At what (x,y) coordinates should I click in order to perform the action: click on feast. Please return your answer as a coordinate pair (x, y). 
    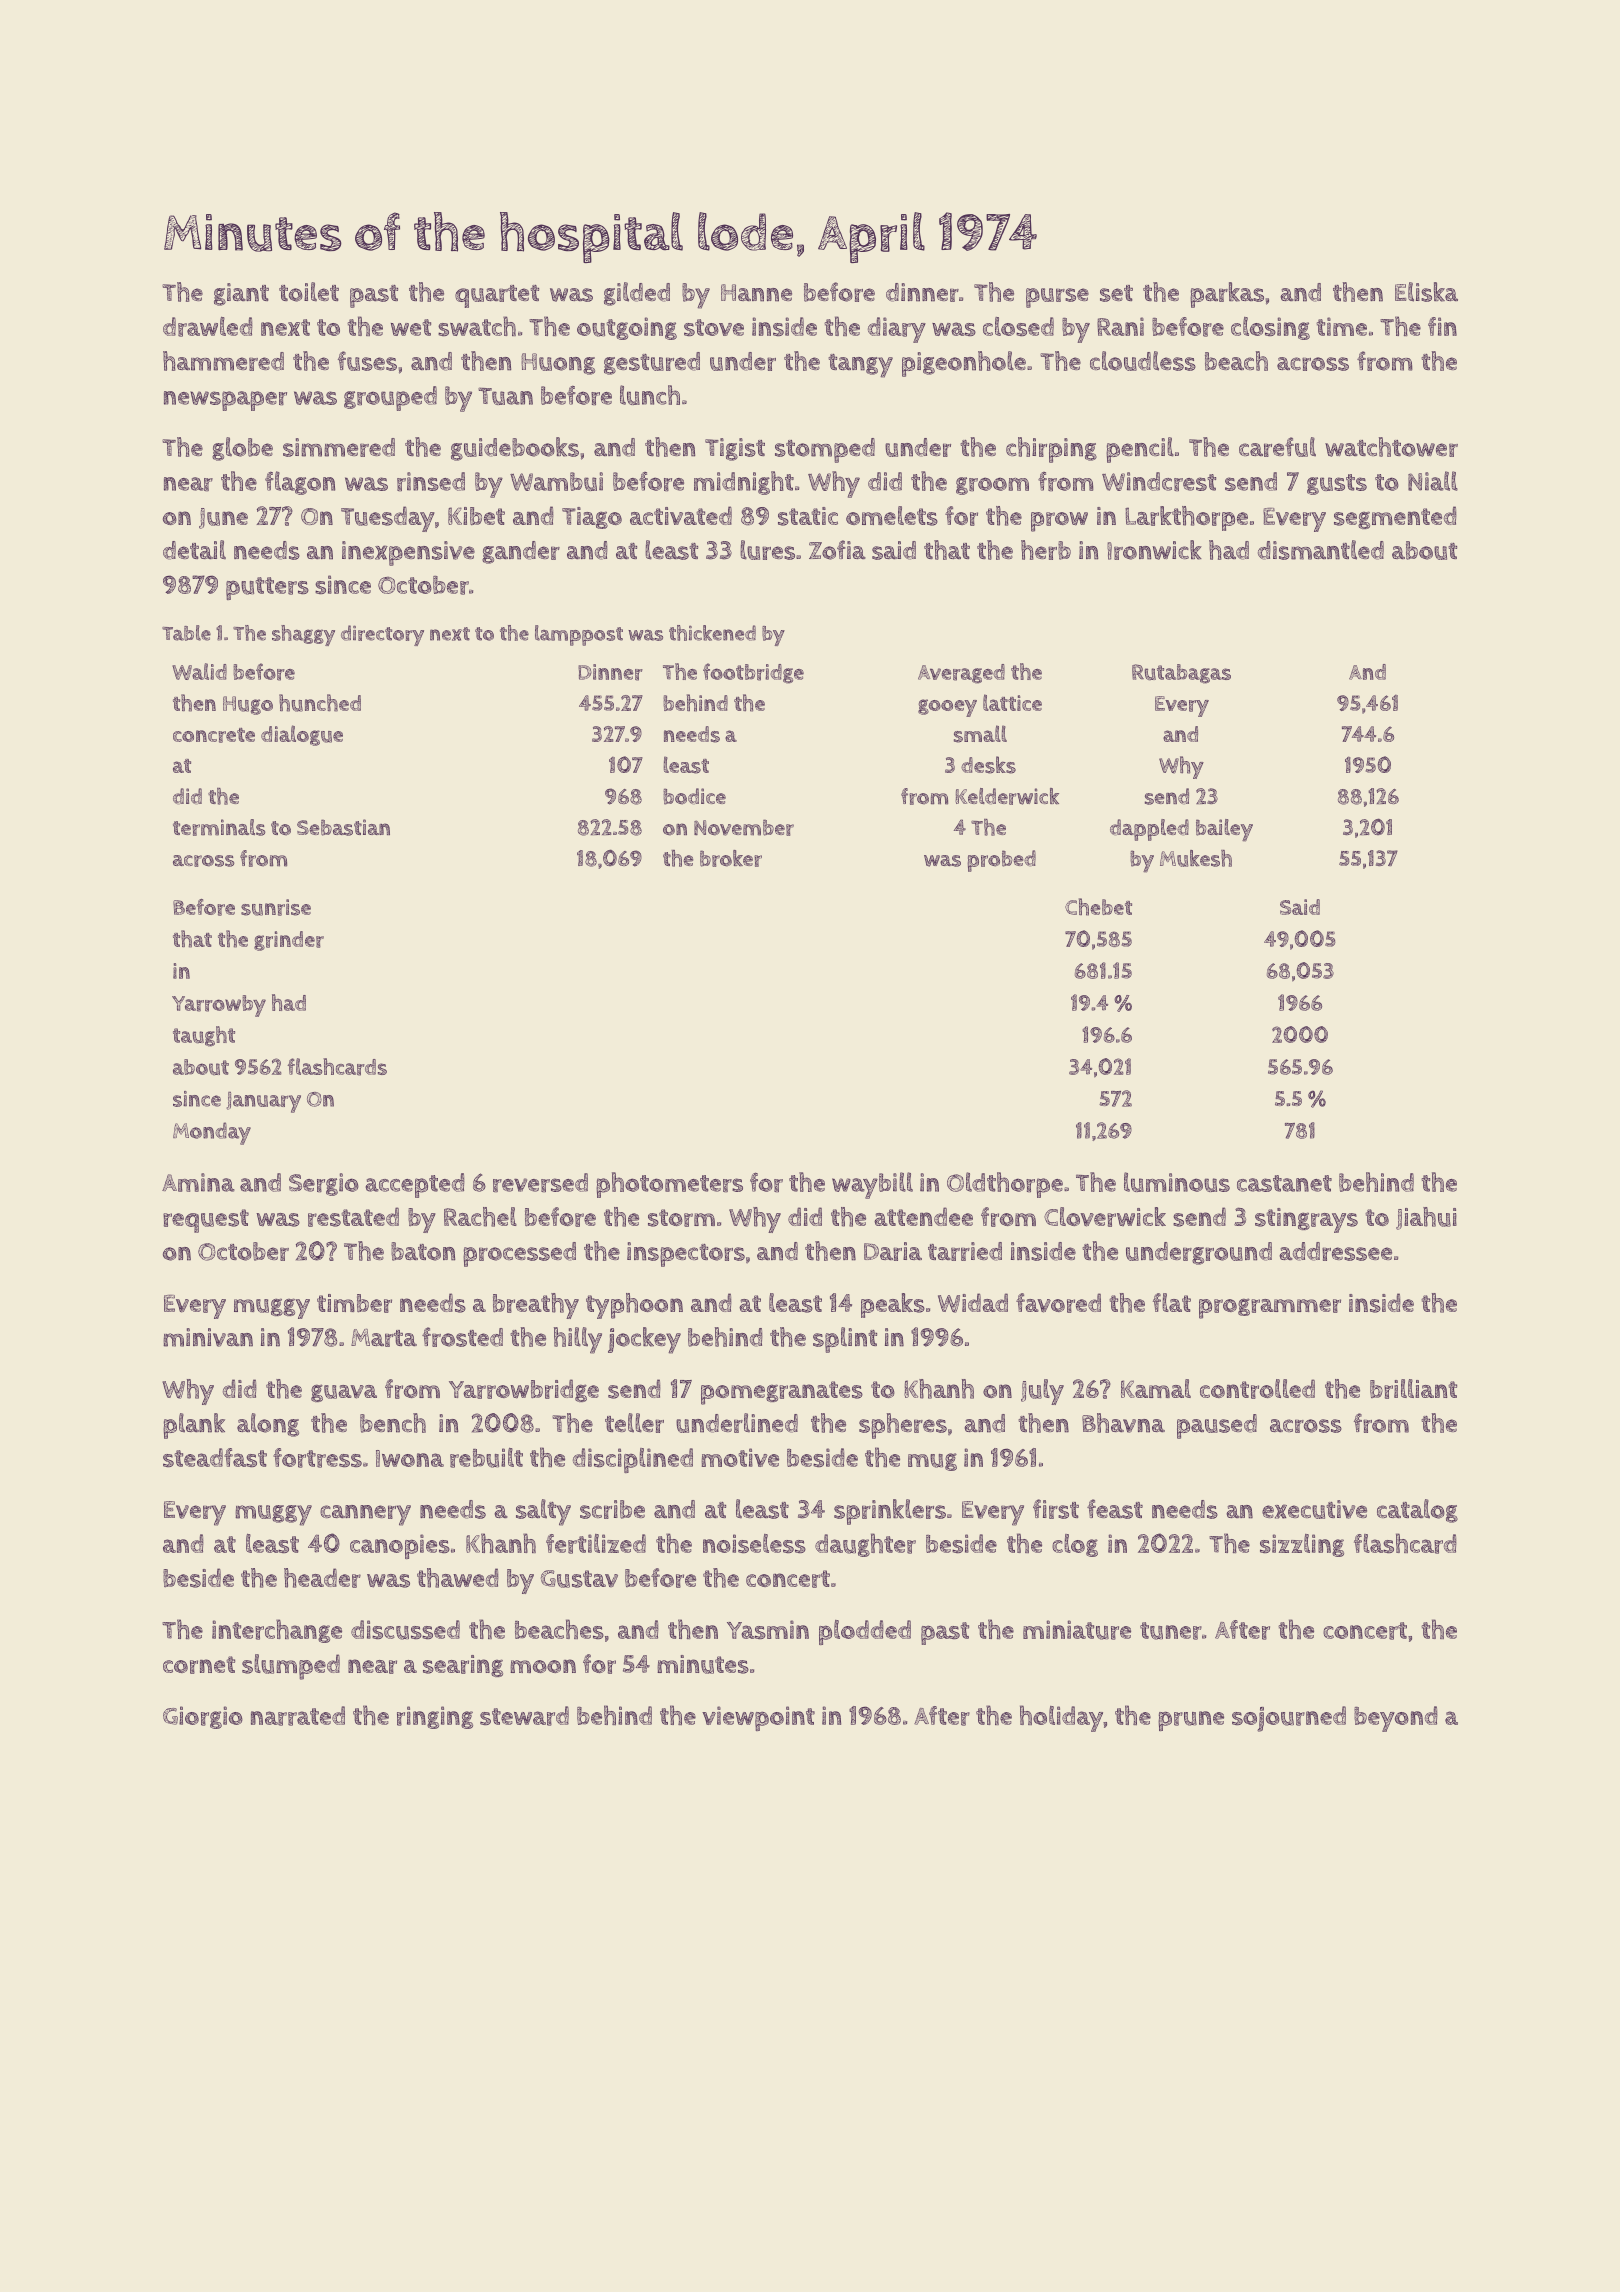
    Looking at the image, I should click on (1115, 1509).
